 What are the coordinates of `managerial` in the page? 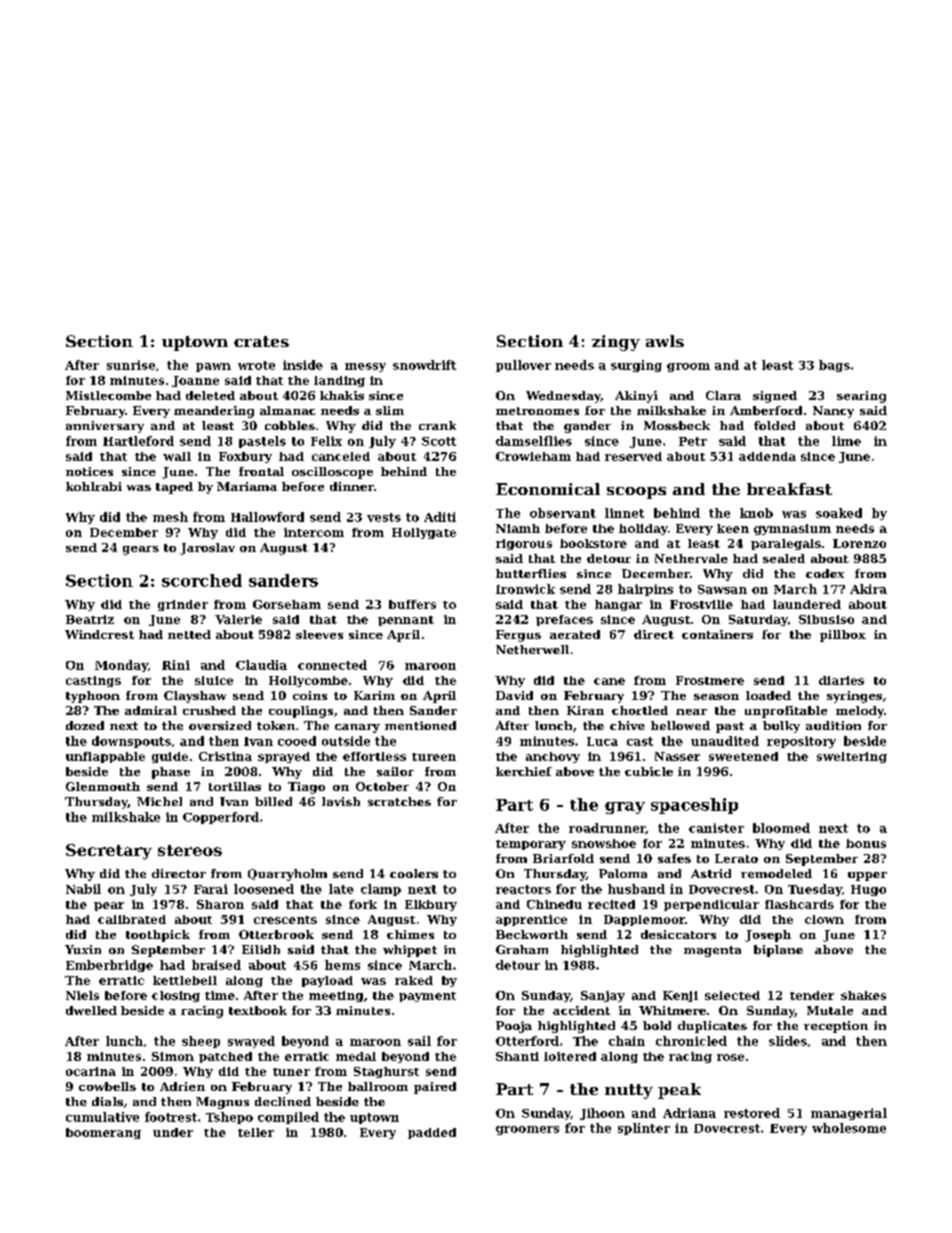 It's located at (849, 1114).
